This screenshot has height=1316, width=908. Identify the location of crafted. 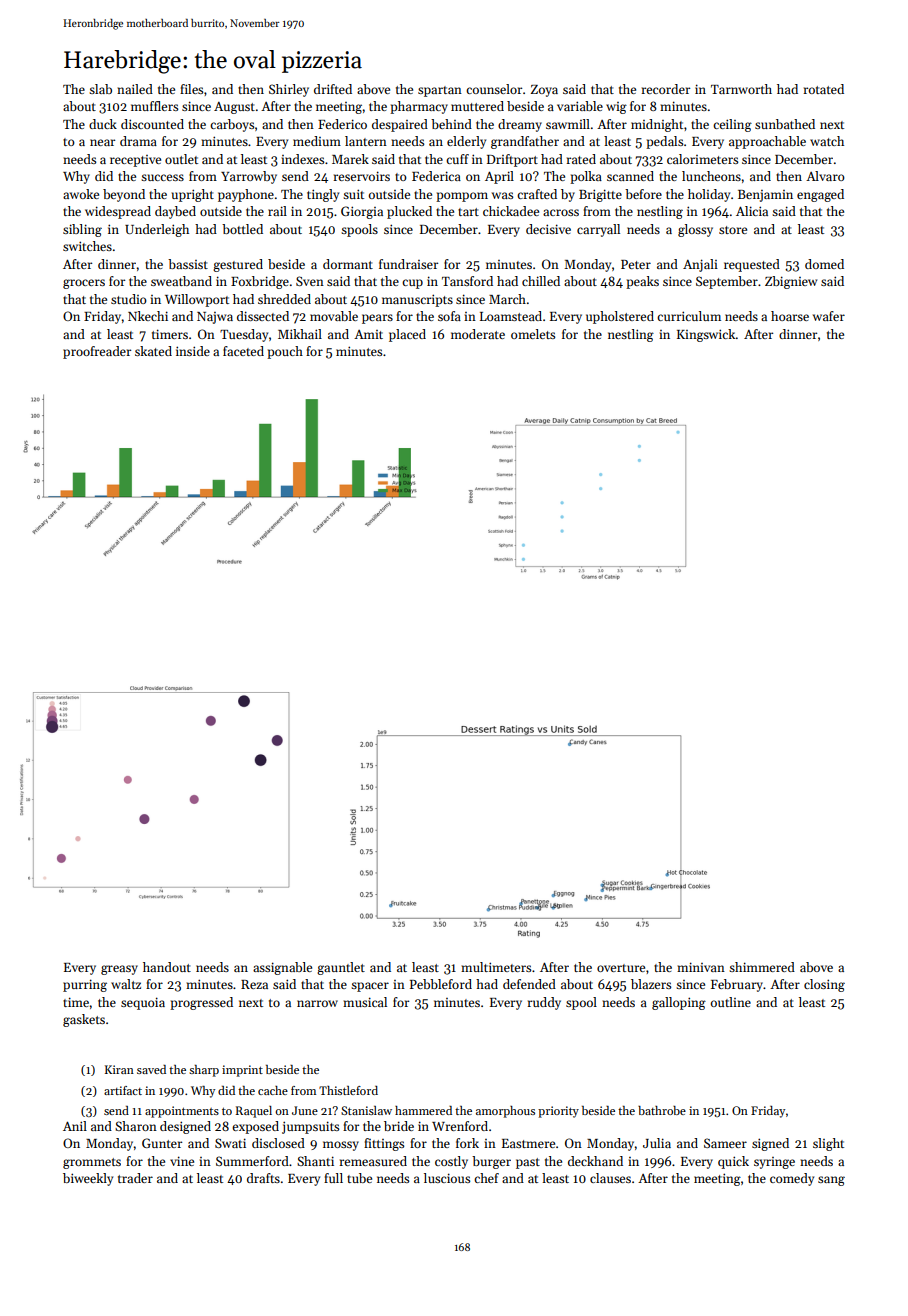
(537, 194).
